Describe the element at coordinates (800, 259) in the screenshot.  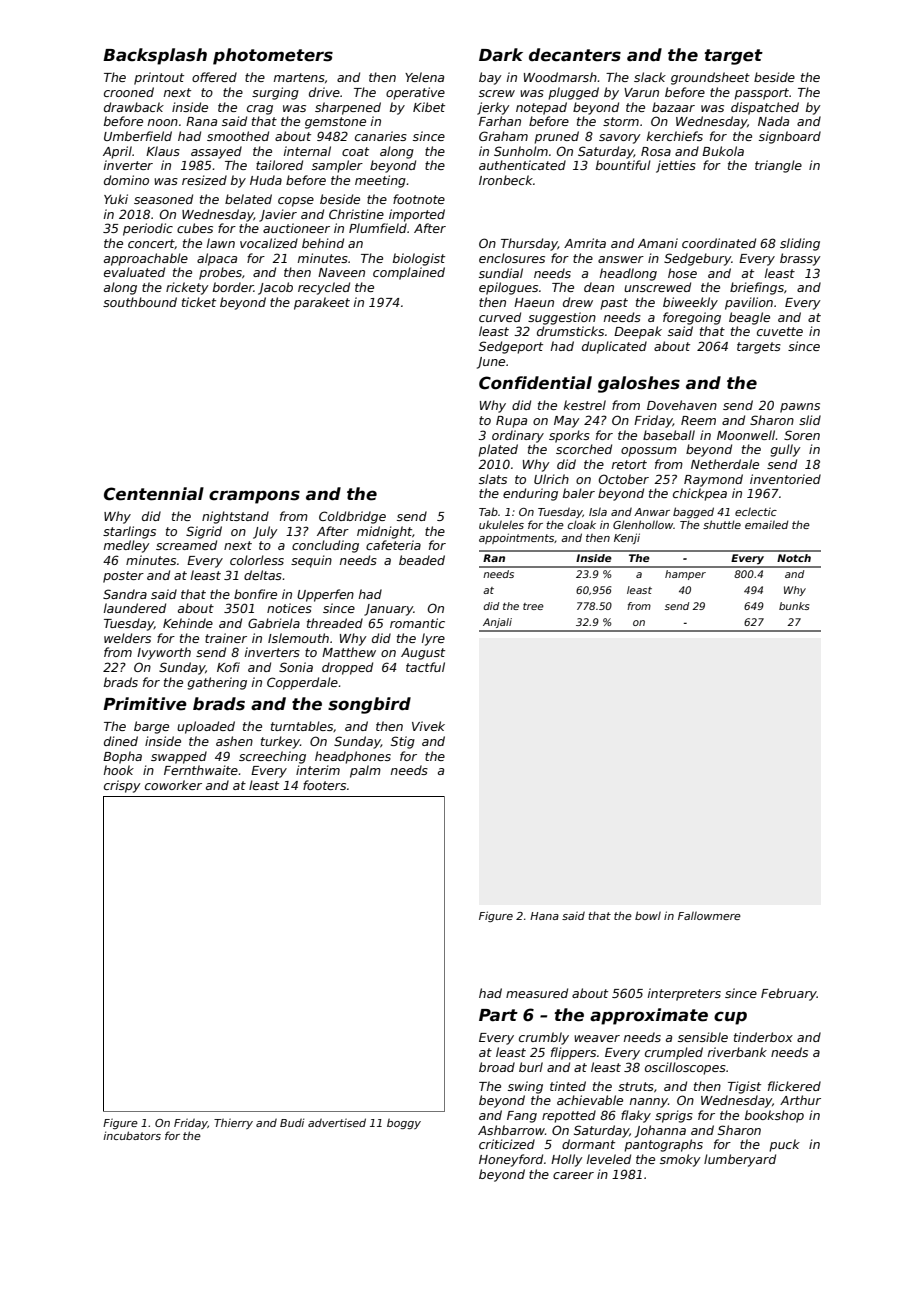
I see `brassy` at that location.
